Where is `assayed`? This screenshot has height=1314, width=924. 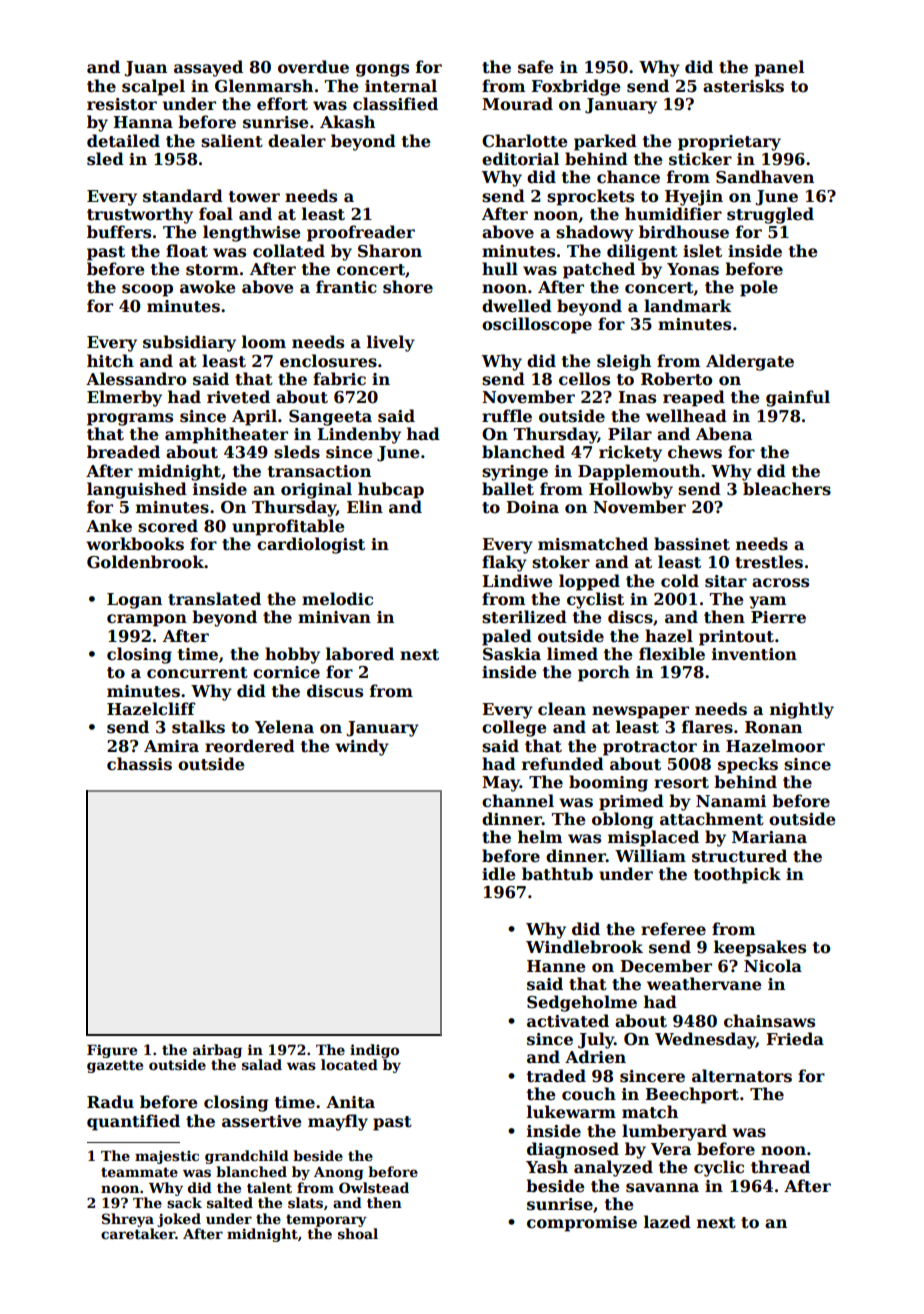
assayed is located at coordinates (208, 68).
